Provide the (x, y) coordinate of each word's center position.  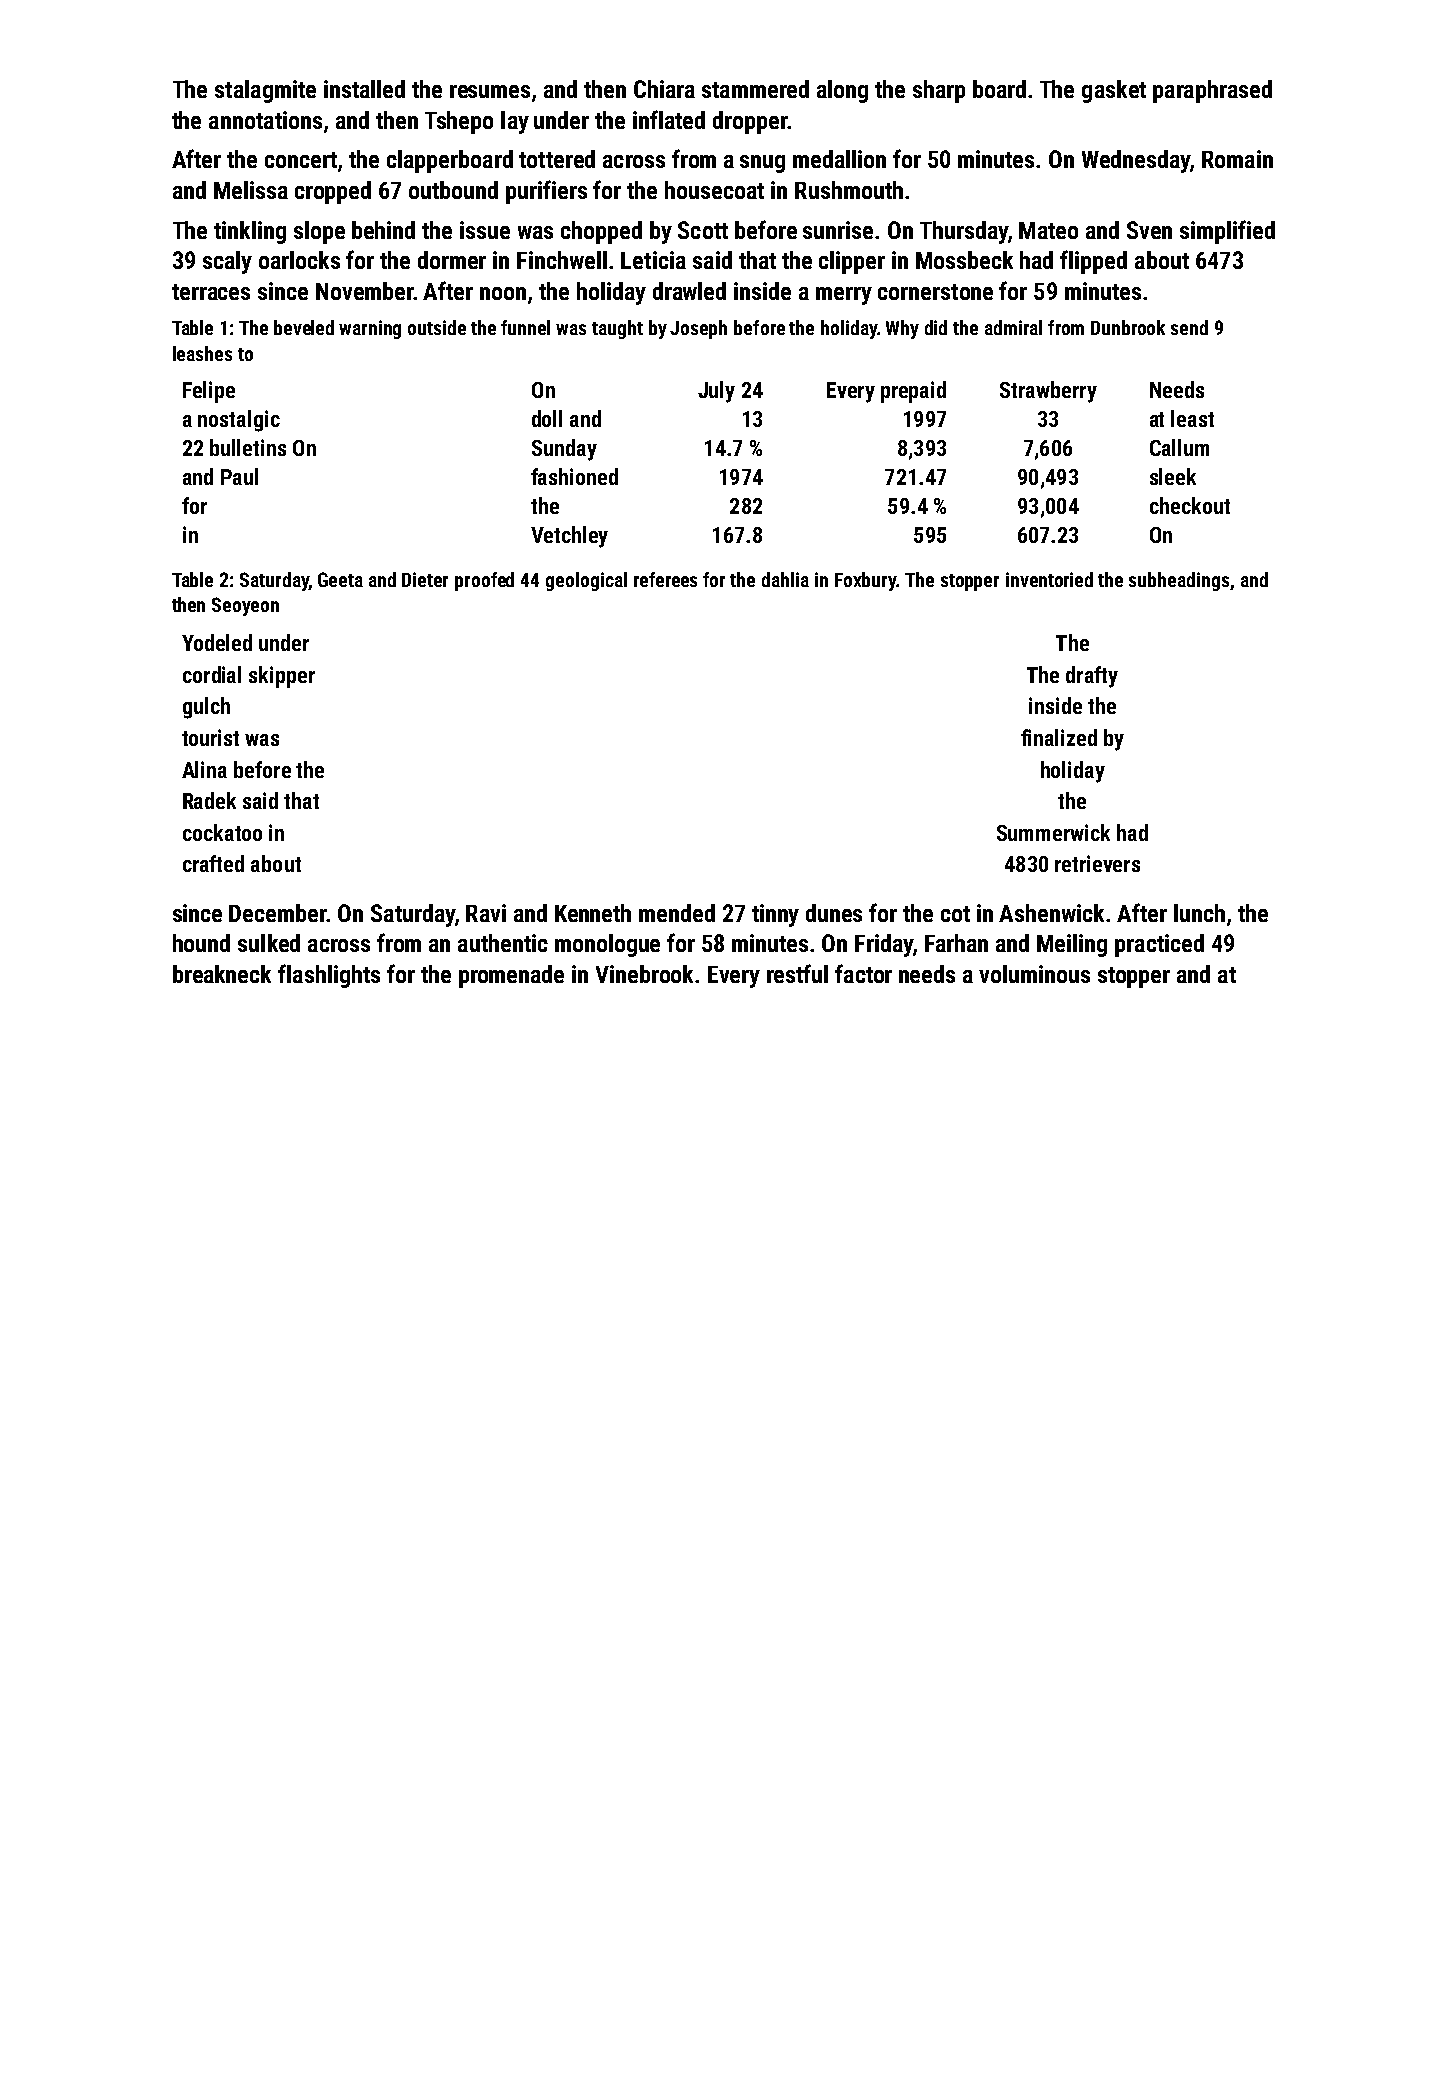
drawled (689, 291)
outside (437, 327)
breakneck (222, 974)
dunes (834, 913)
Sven (1149, 230)
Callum (1179, 447)
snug (762, 164)
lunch (1199, 913)
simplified (1227, 232)
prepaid (913, 392)
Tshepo (459, 122)
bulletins (248, 447)
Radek (209, 800)
